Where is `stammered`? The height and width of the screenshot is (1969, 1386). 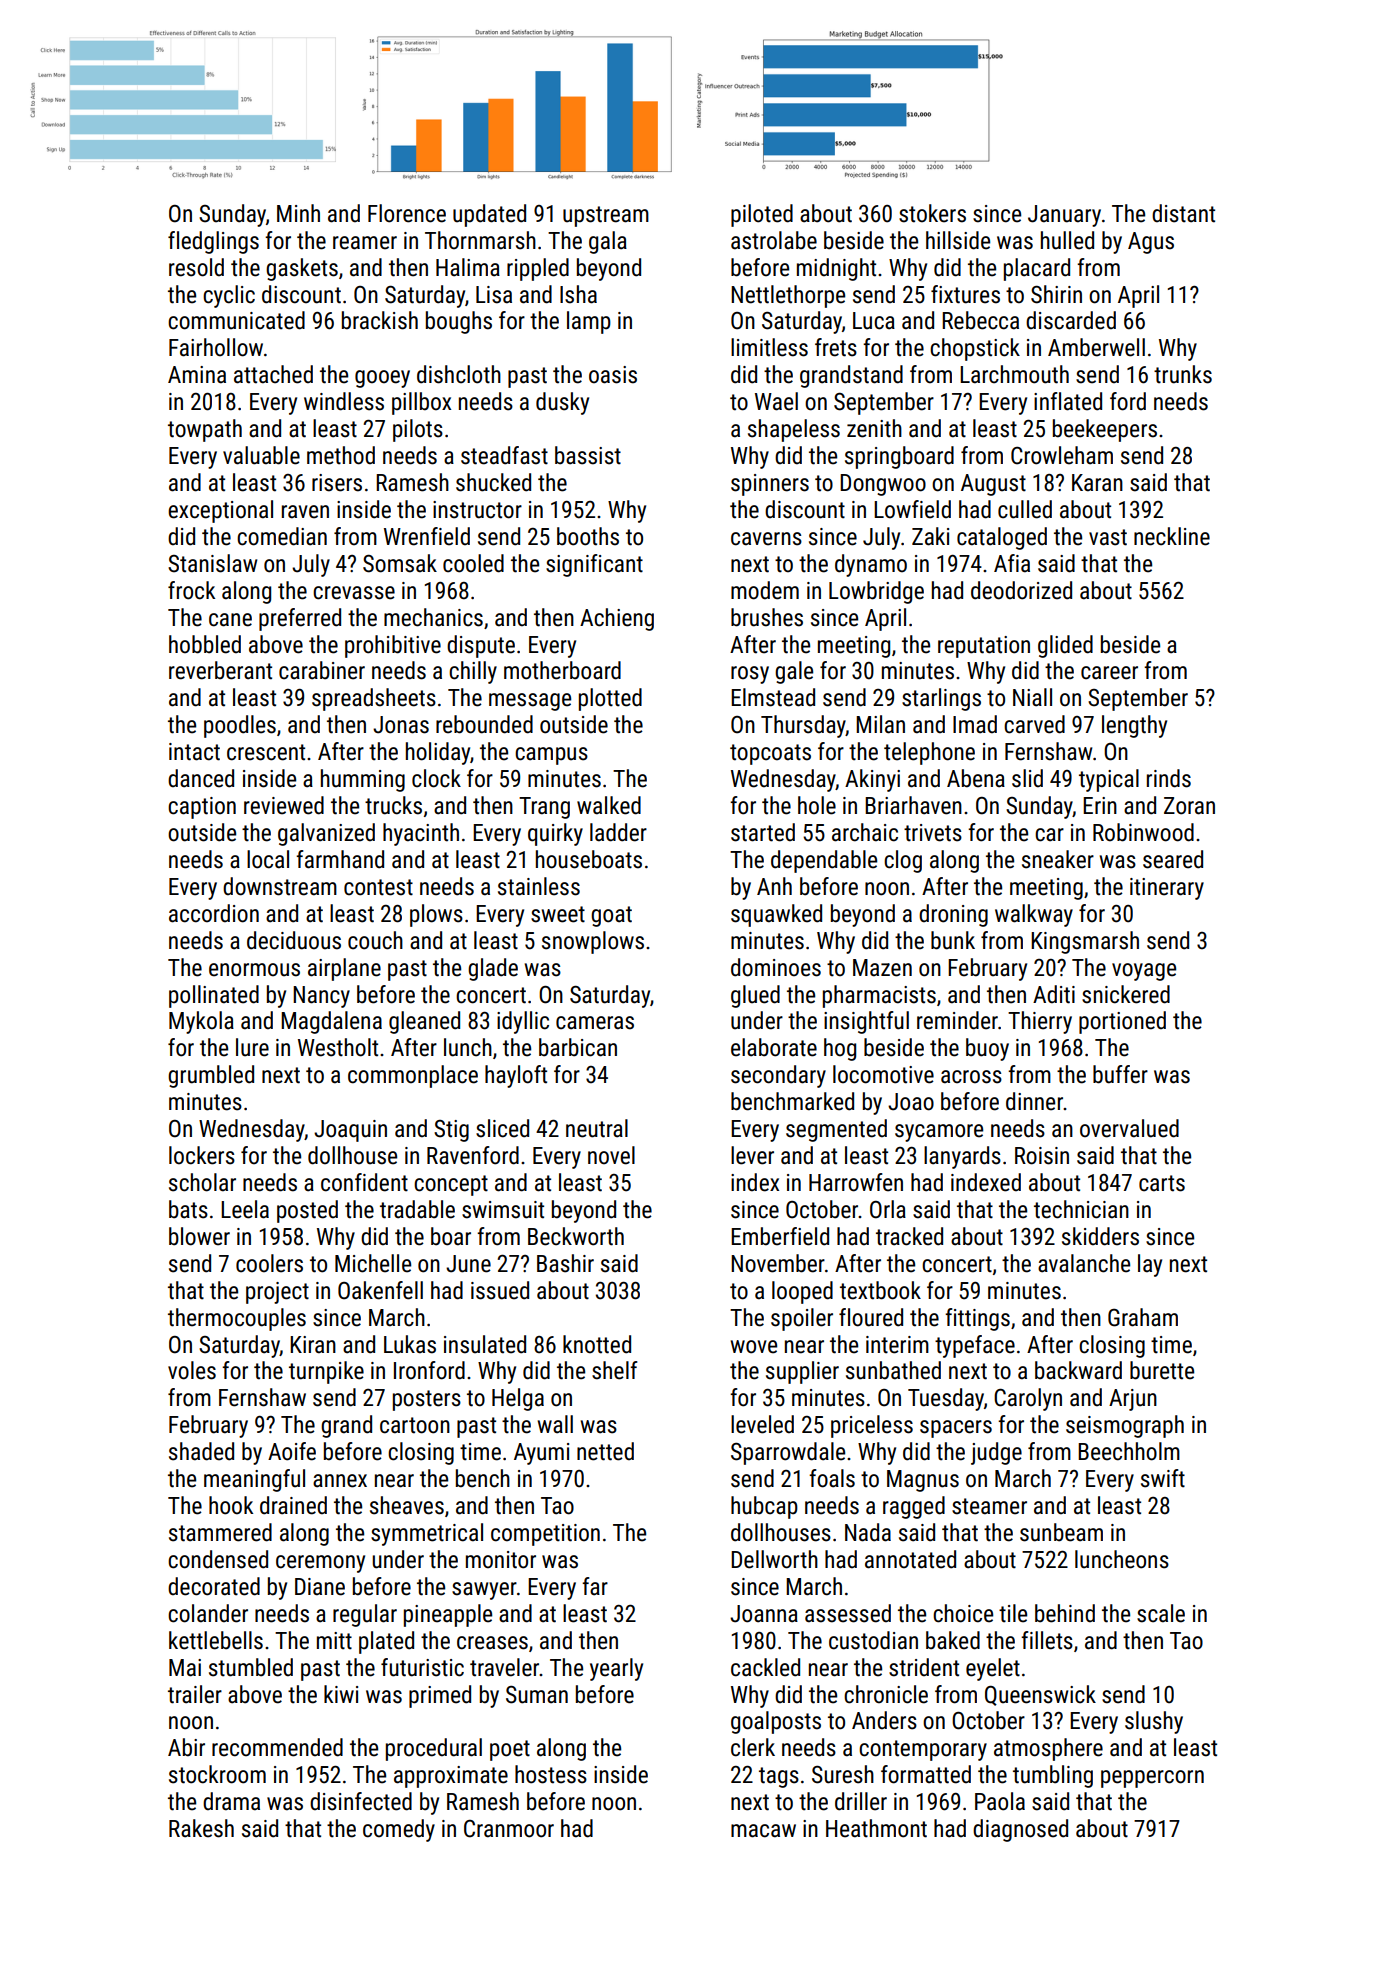
stammered is located at coordinates (220, 1532).
